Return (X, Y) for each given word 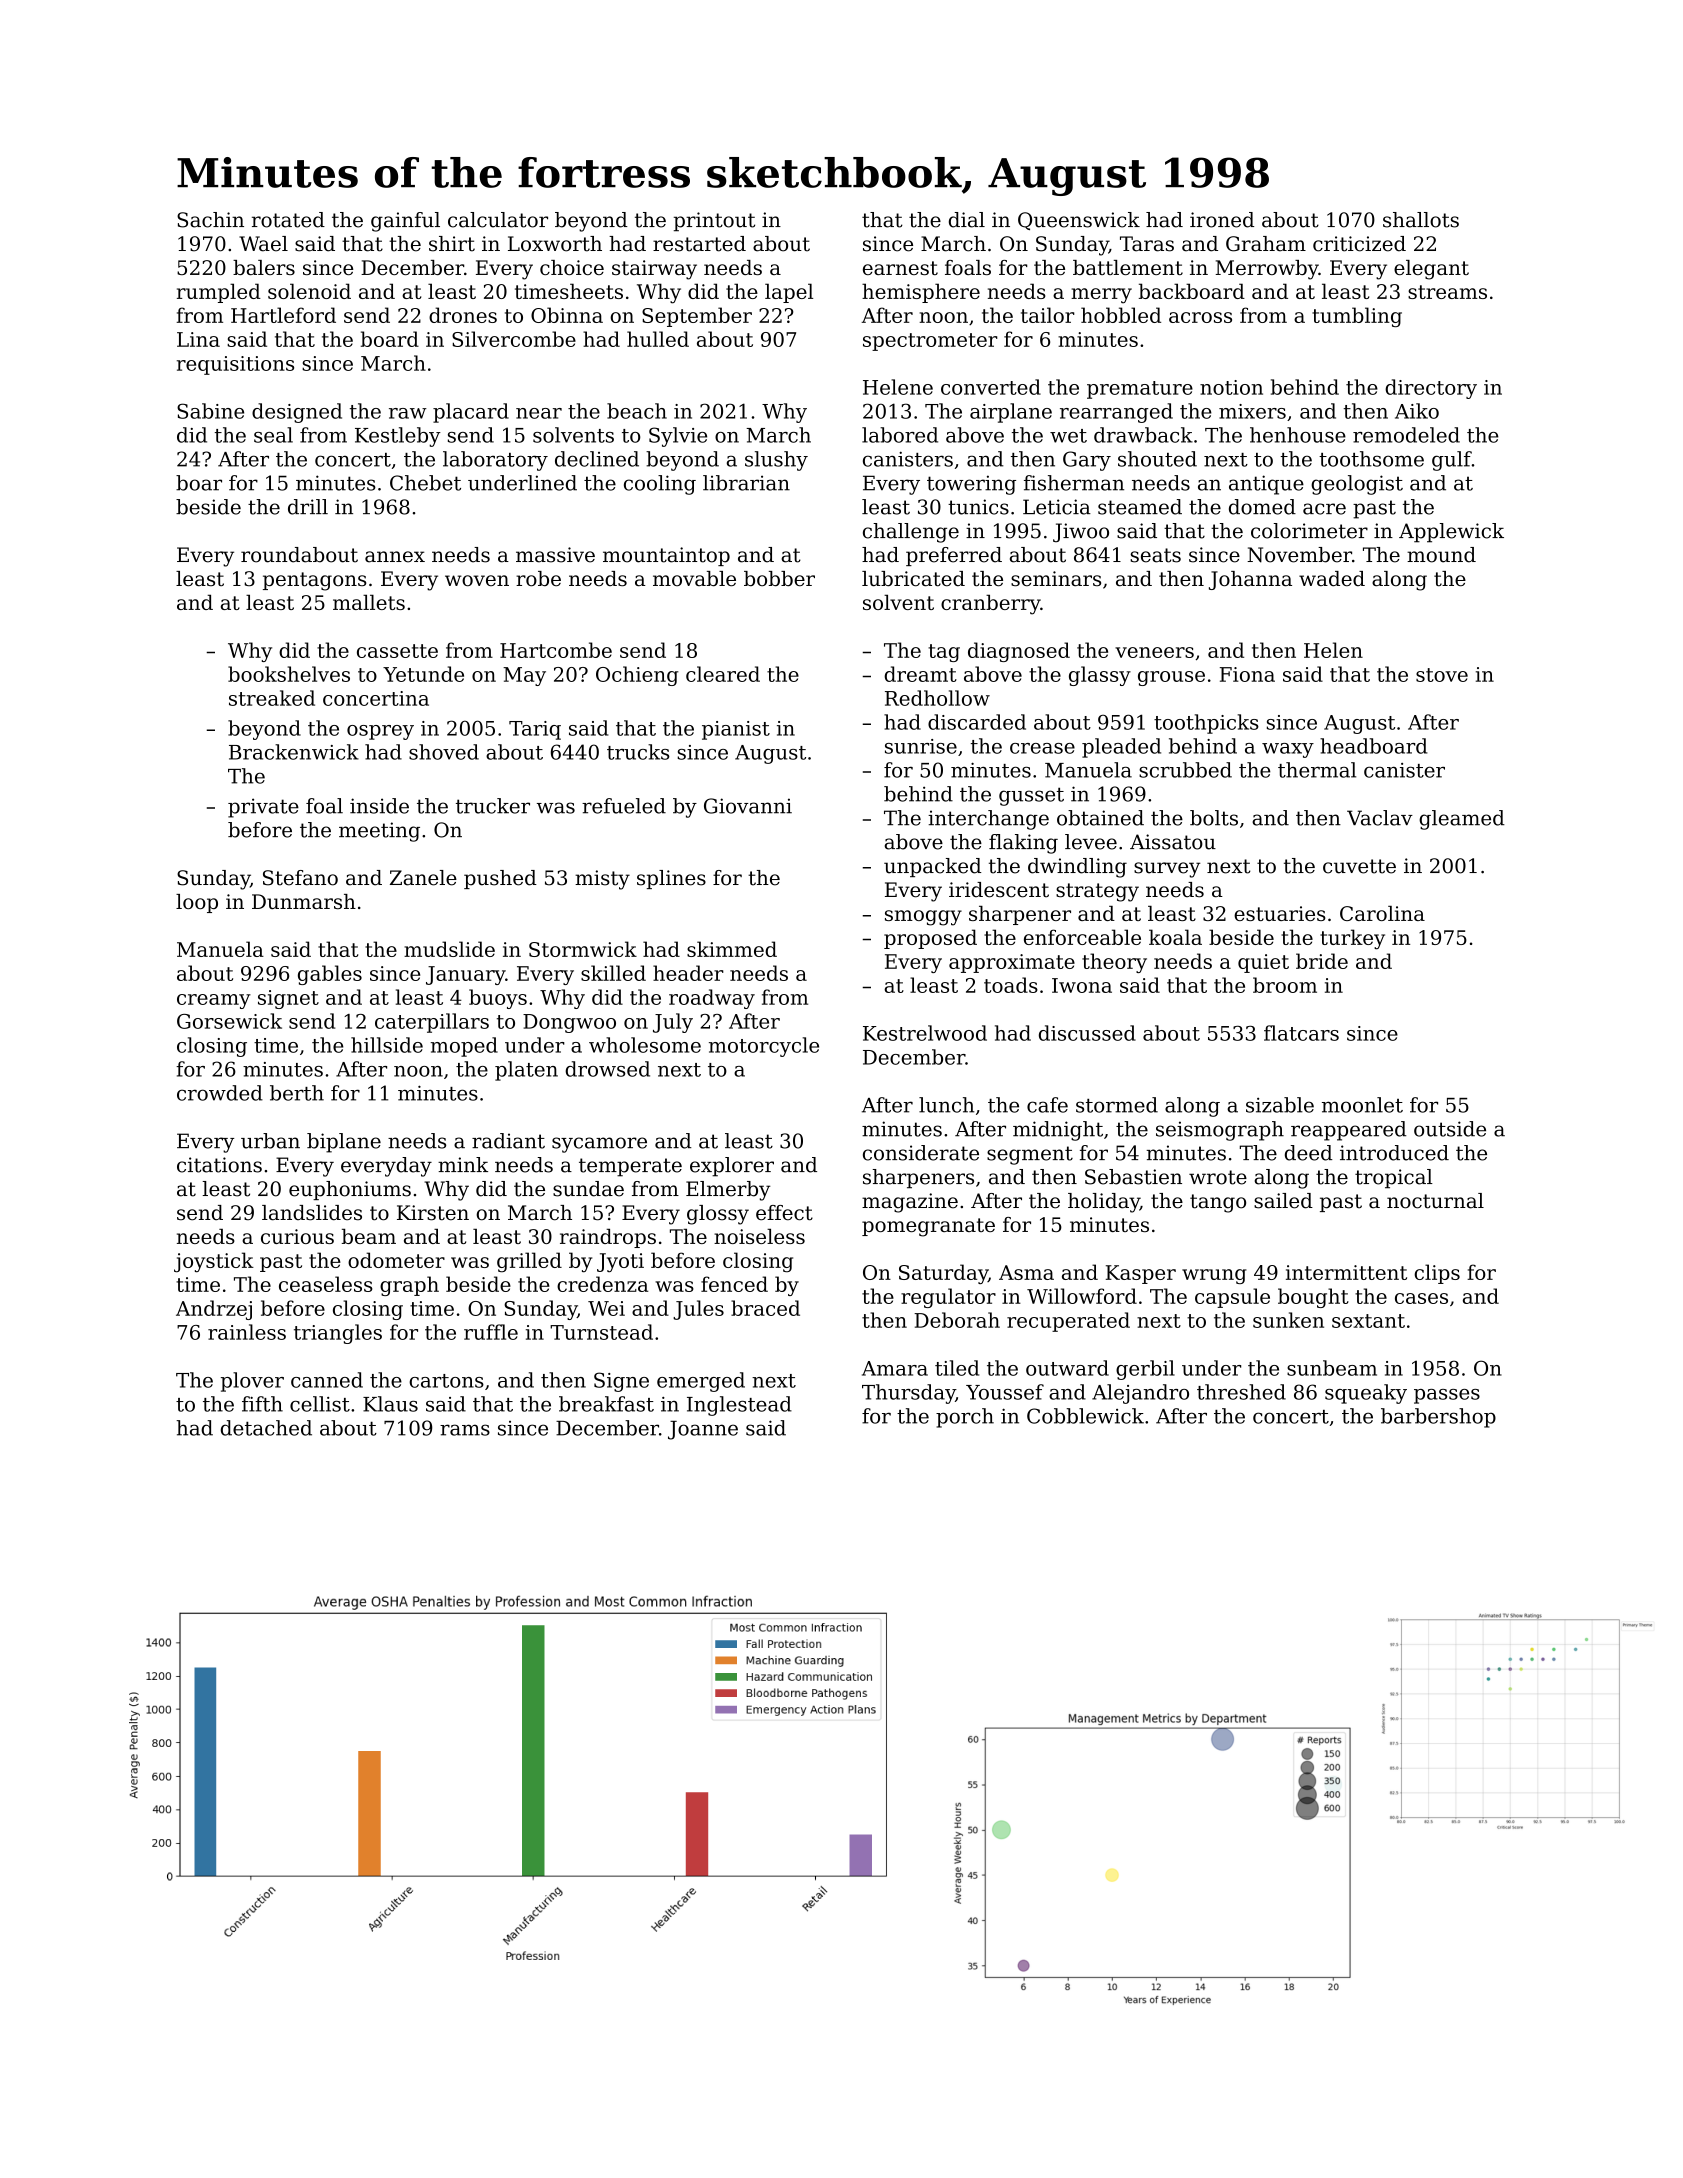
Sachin (210, 220)
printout (714, 221)
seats (1155, 555)
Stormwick (583, 949)
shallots (1421, 220)
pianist (736, 730)
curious (297, 1236)
